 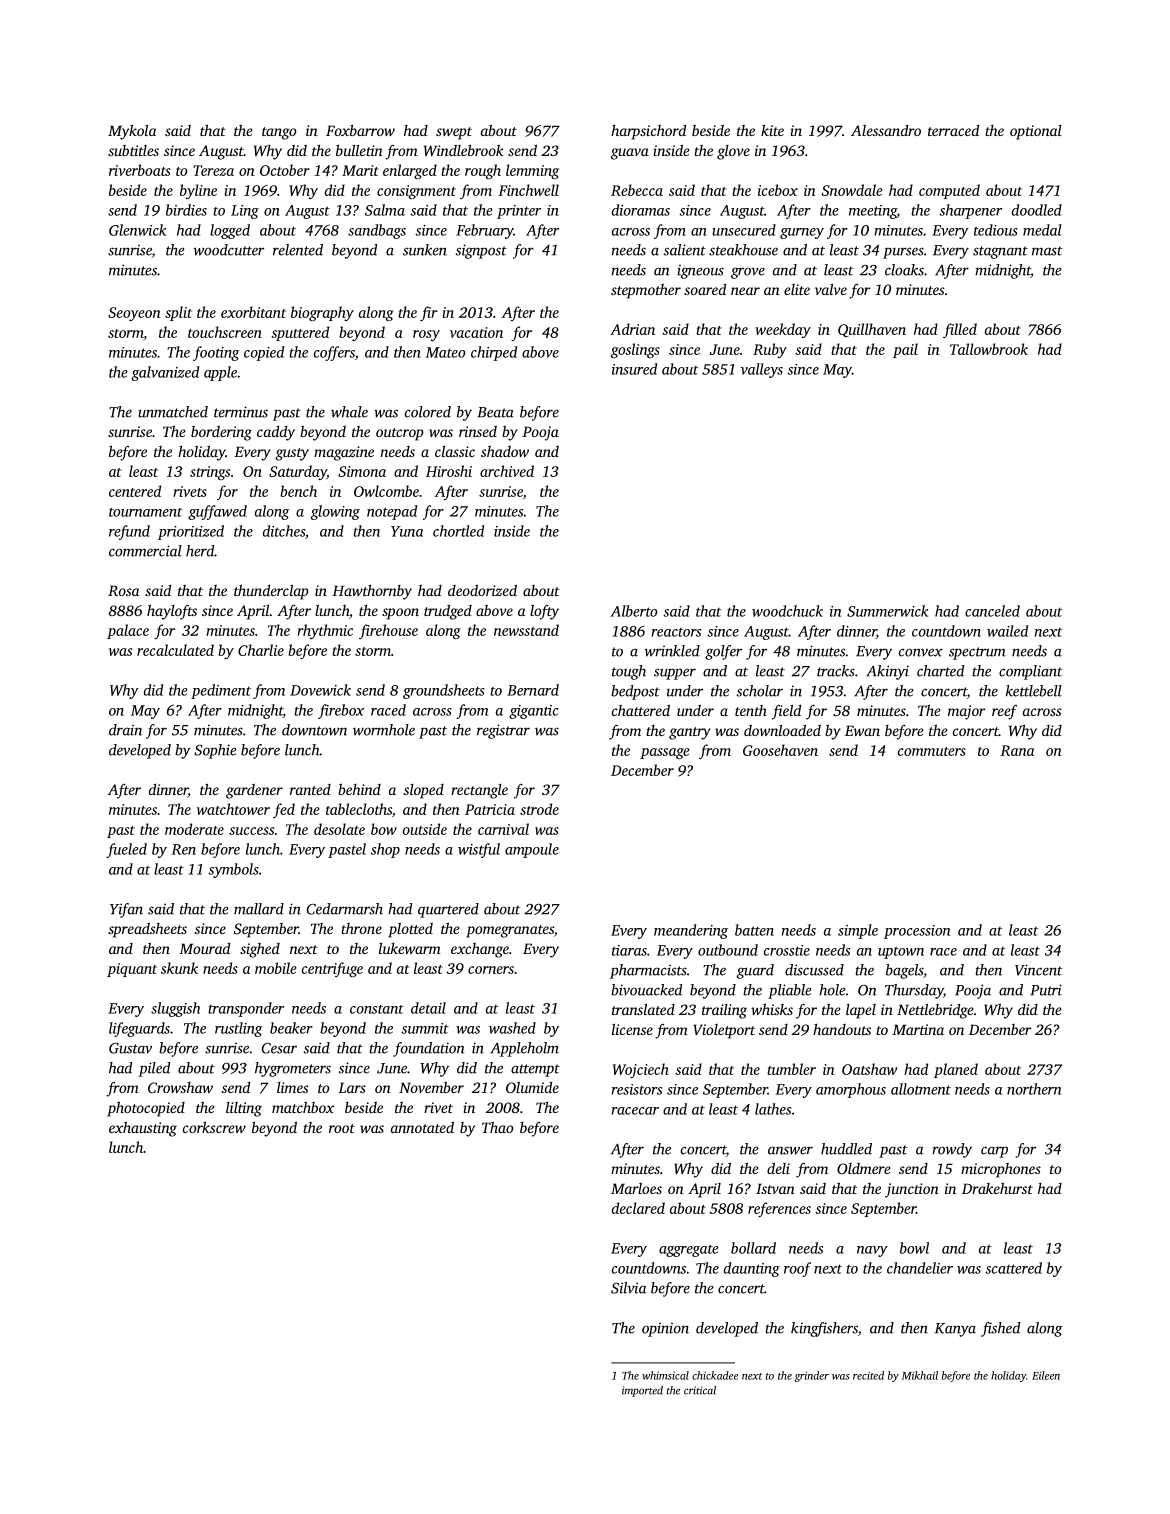 I want to click on root, so click(x=342, y=1128).
